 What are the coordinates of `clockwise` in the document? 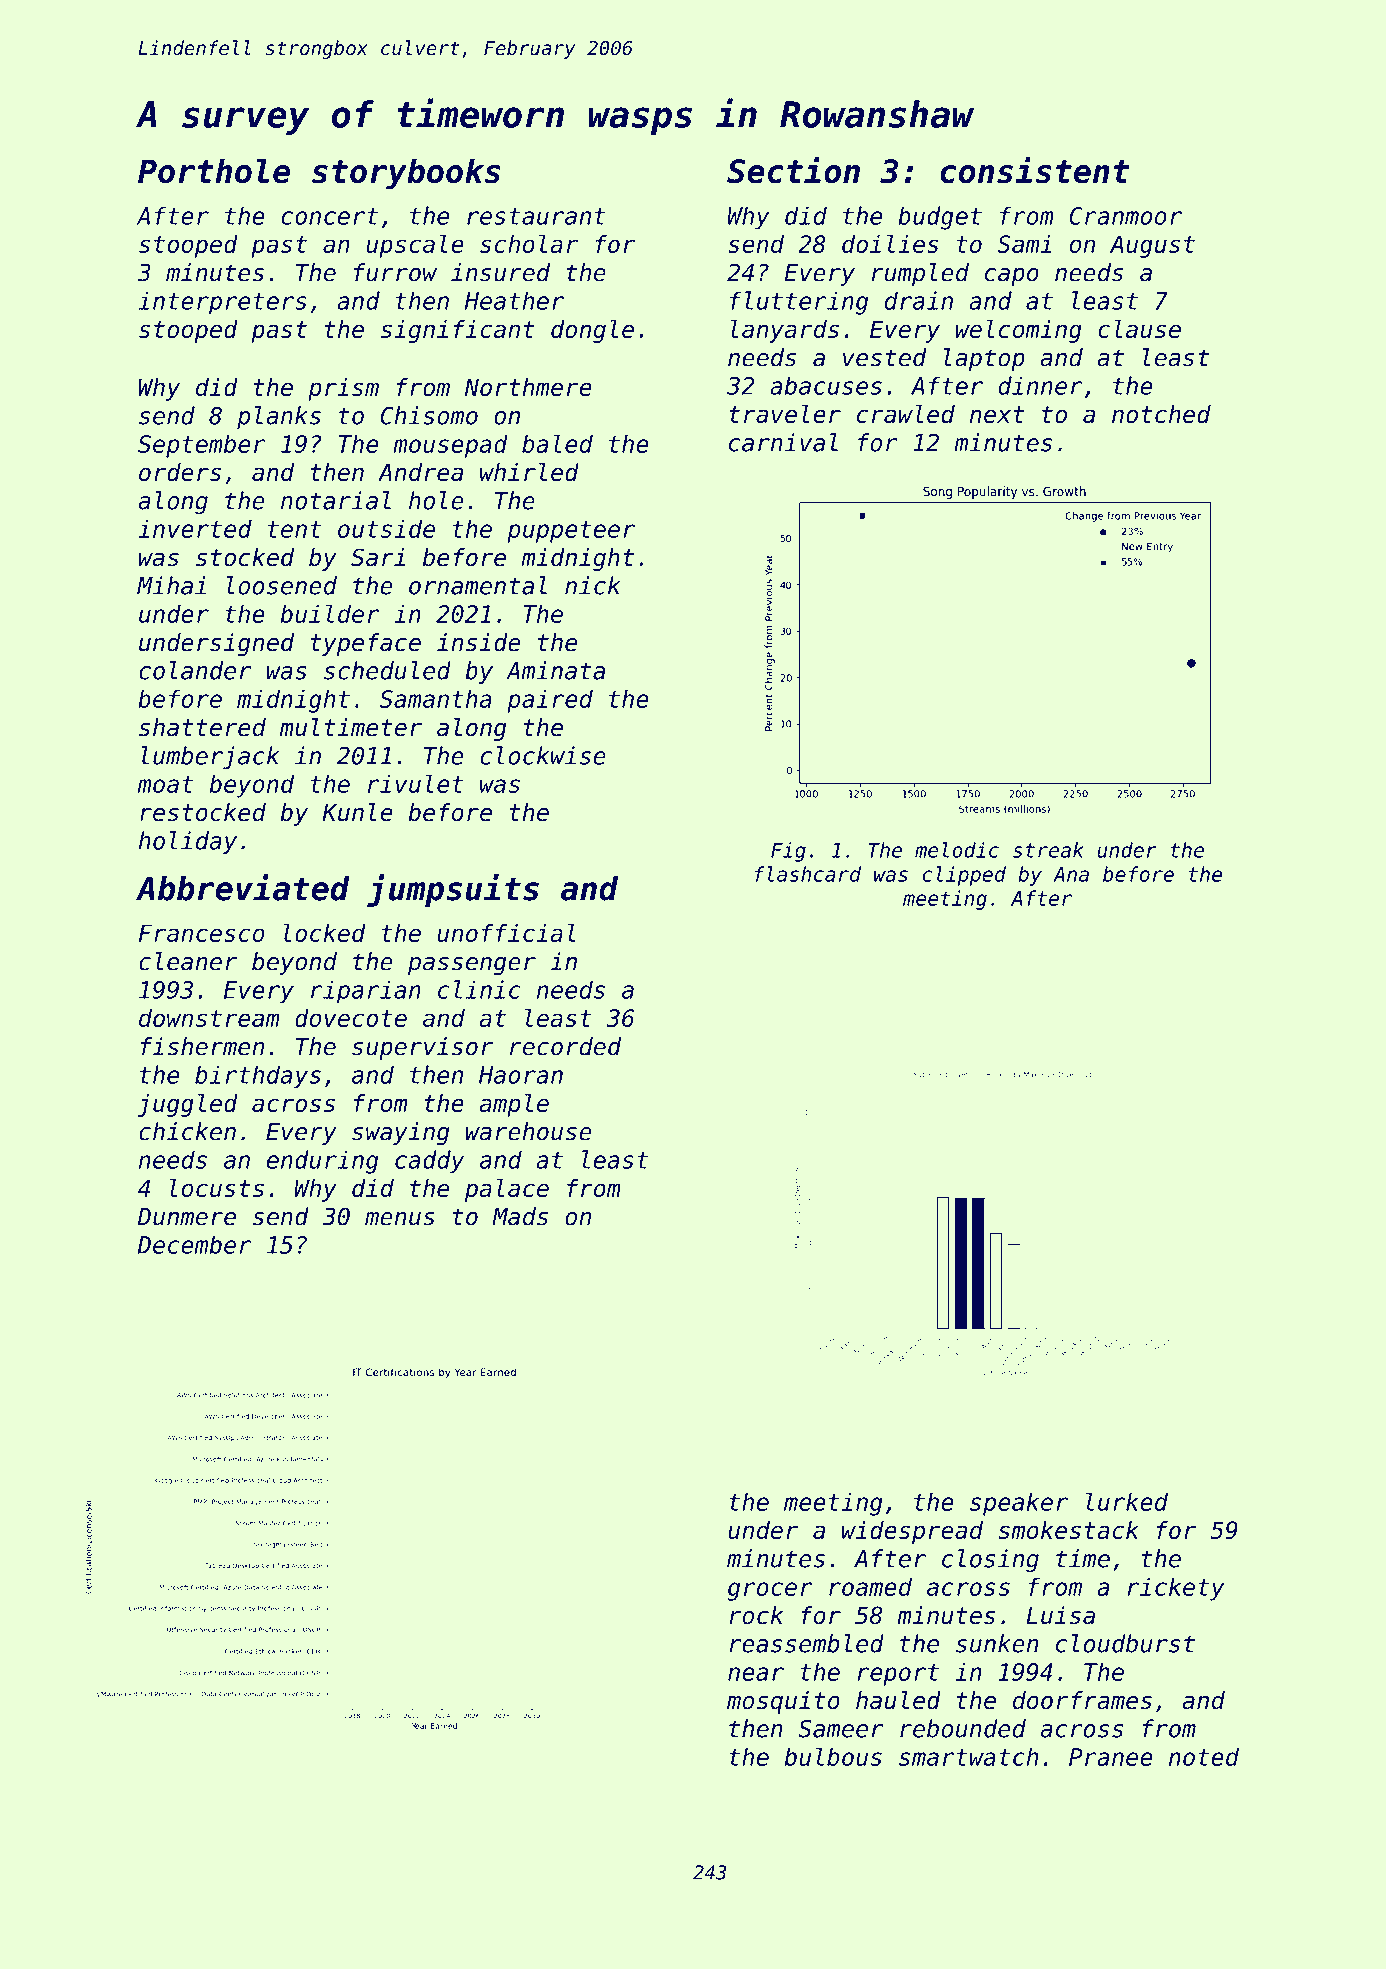 It's located at (543, 755).
